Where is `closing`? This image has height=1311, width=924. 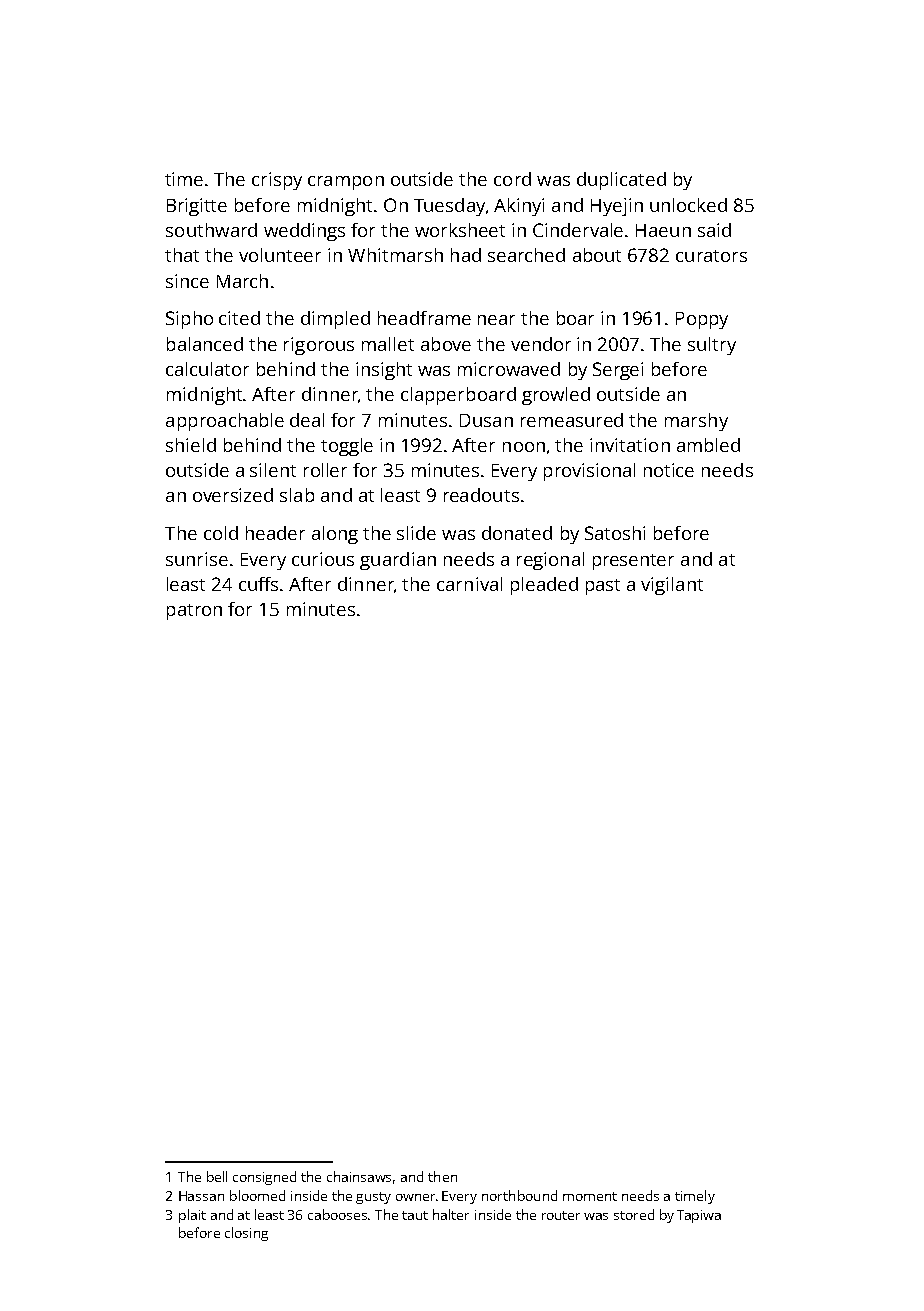
closing is located at coordinates (246, 1234).
